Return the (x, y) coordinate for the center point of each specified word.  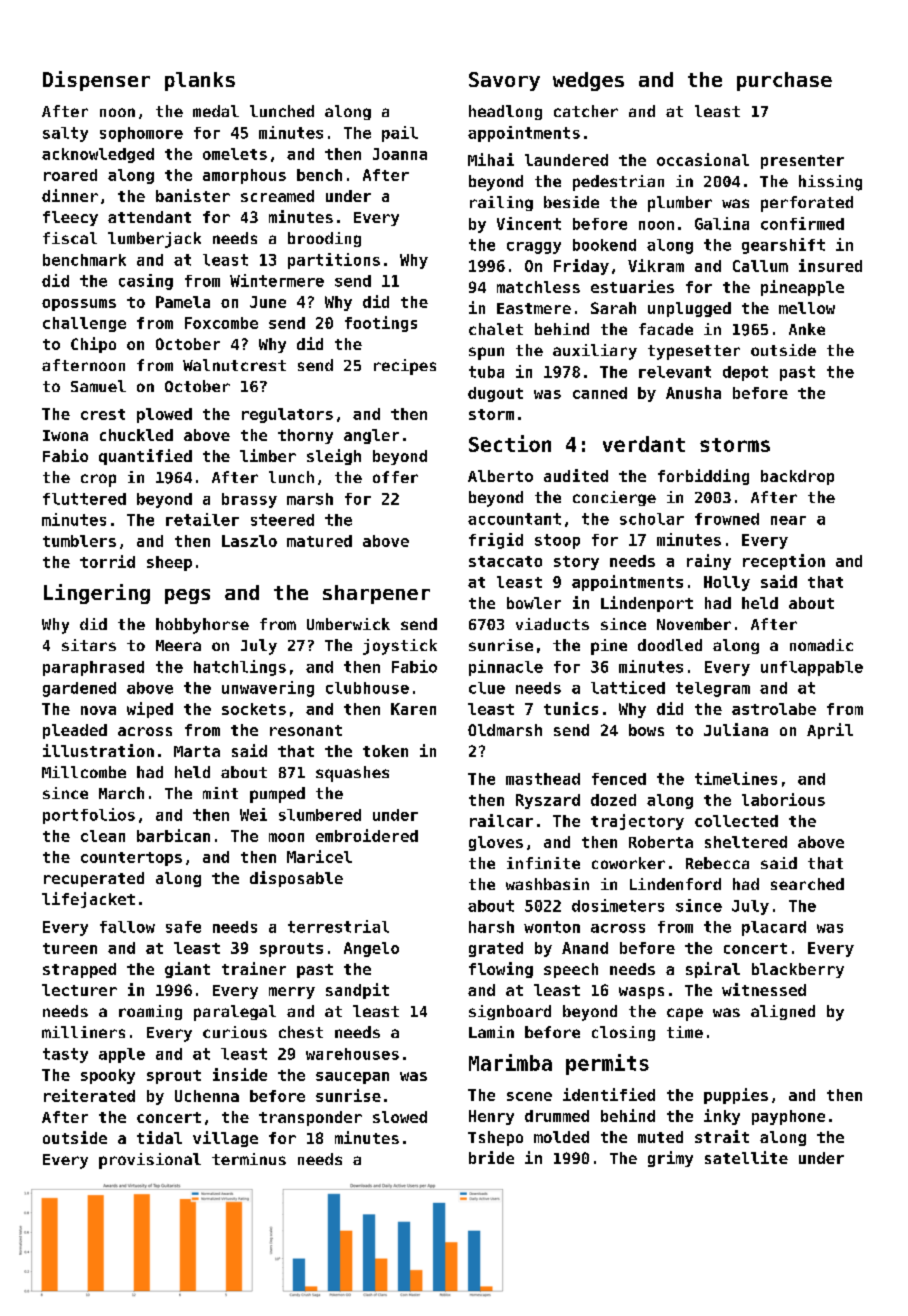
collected (736, 821)
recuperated (94, 879)
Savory (504, 81)
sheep (169, 563)
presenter (802, 162)
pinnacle (506, 668)
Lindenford (675, 884)
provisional (150, 1161)
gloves (496, 843)
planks (200, 81)
